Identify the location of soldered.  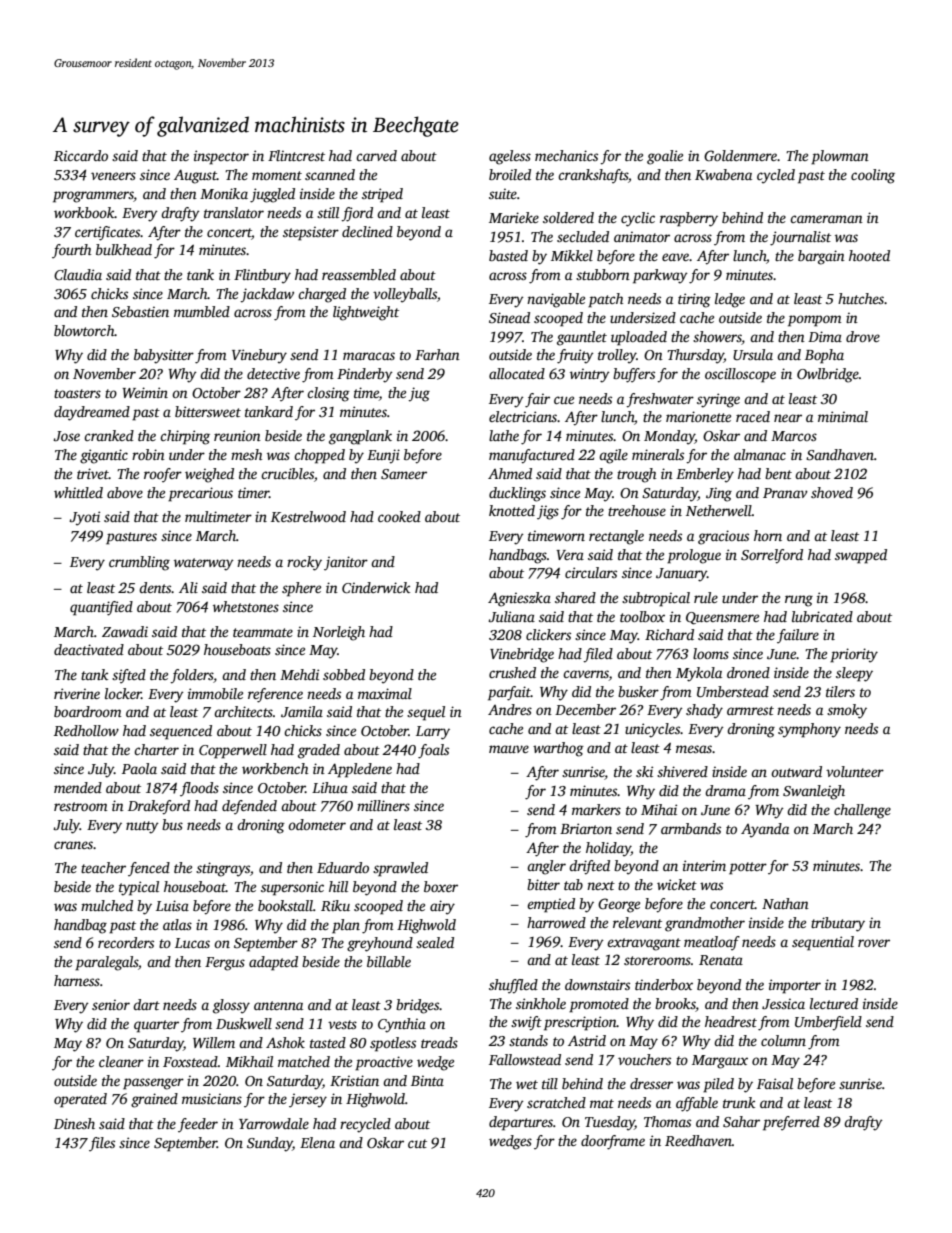
(568, 217).
